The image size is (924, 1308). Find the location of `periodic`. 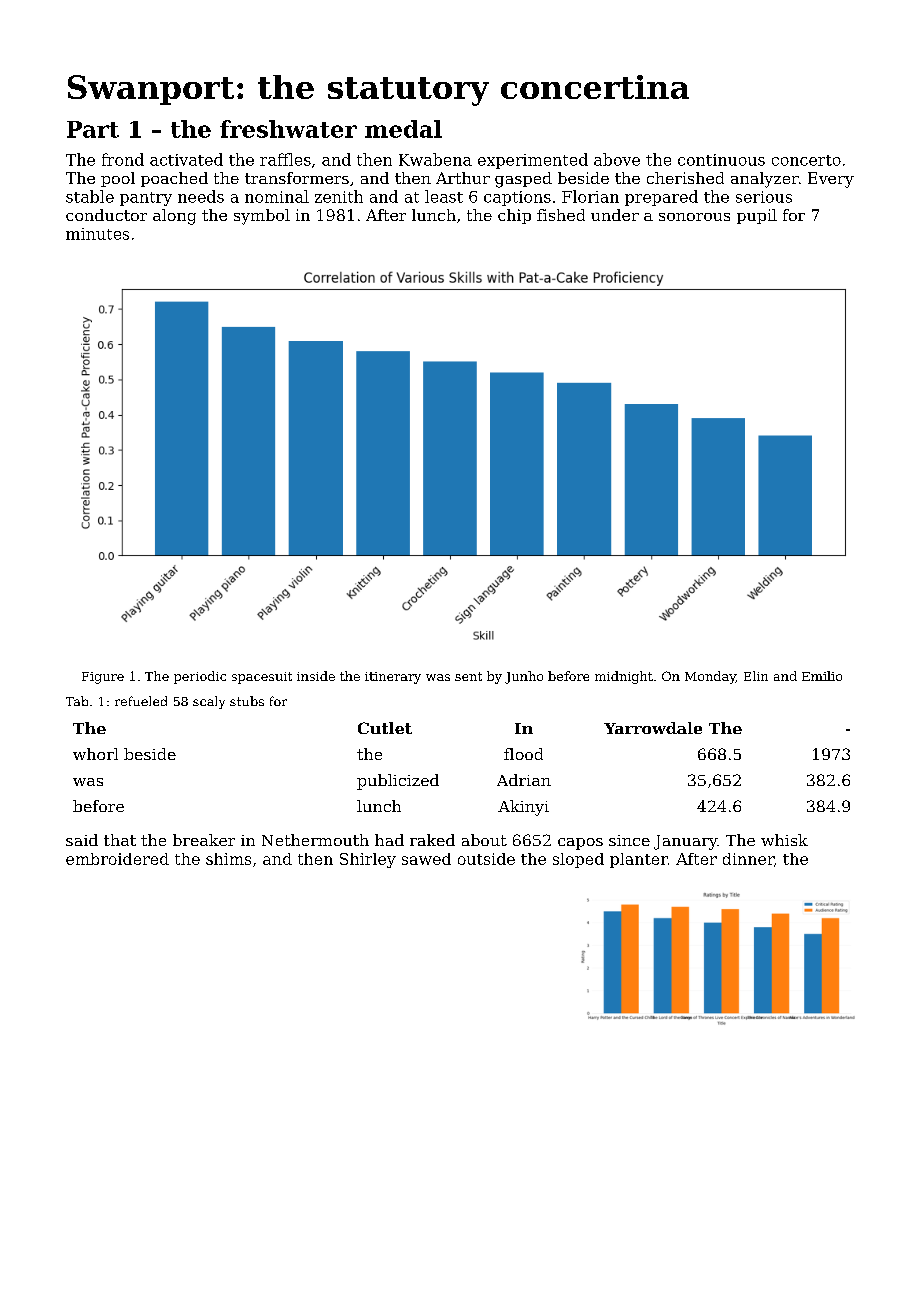

periodic is located at coordinates (200, 677).
